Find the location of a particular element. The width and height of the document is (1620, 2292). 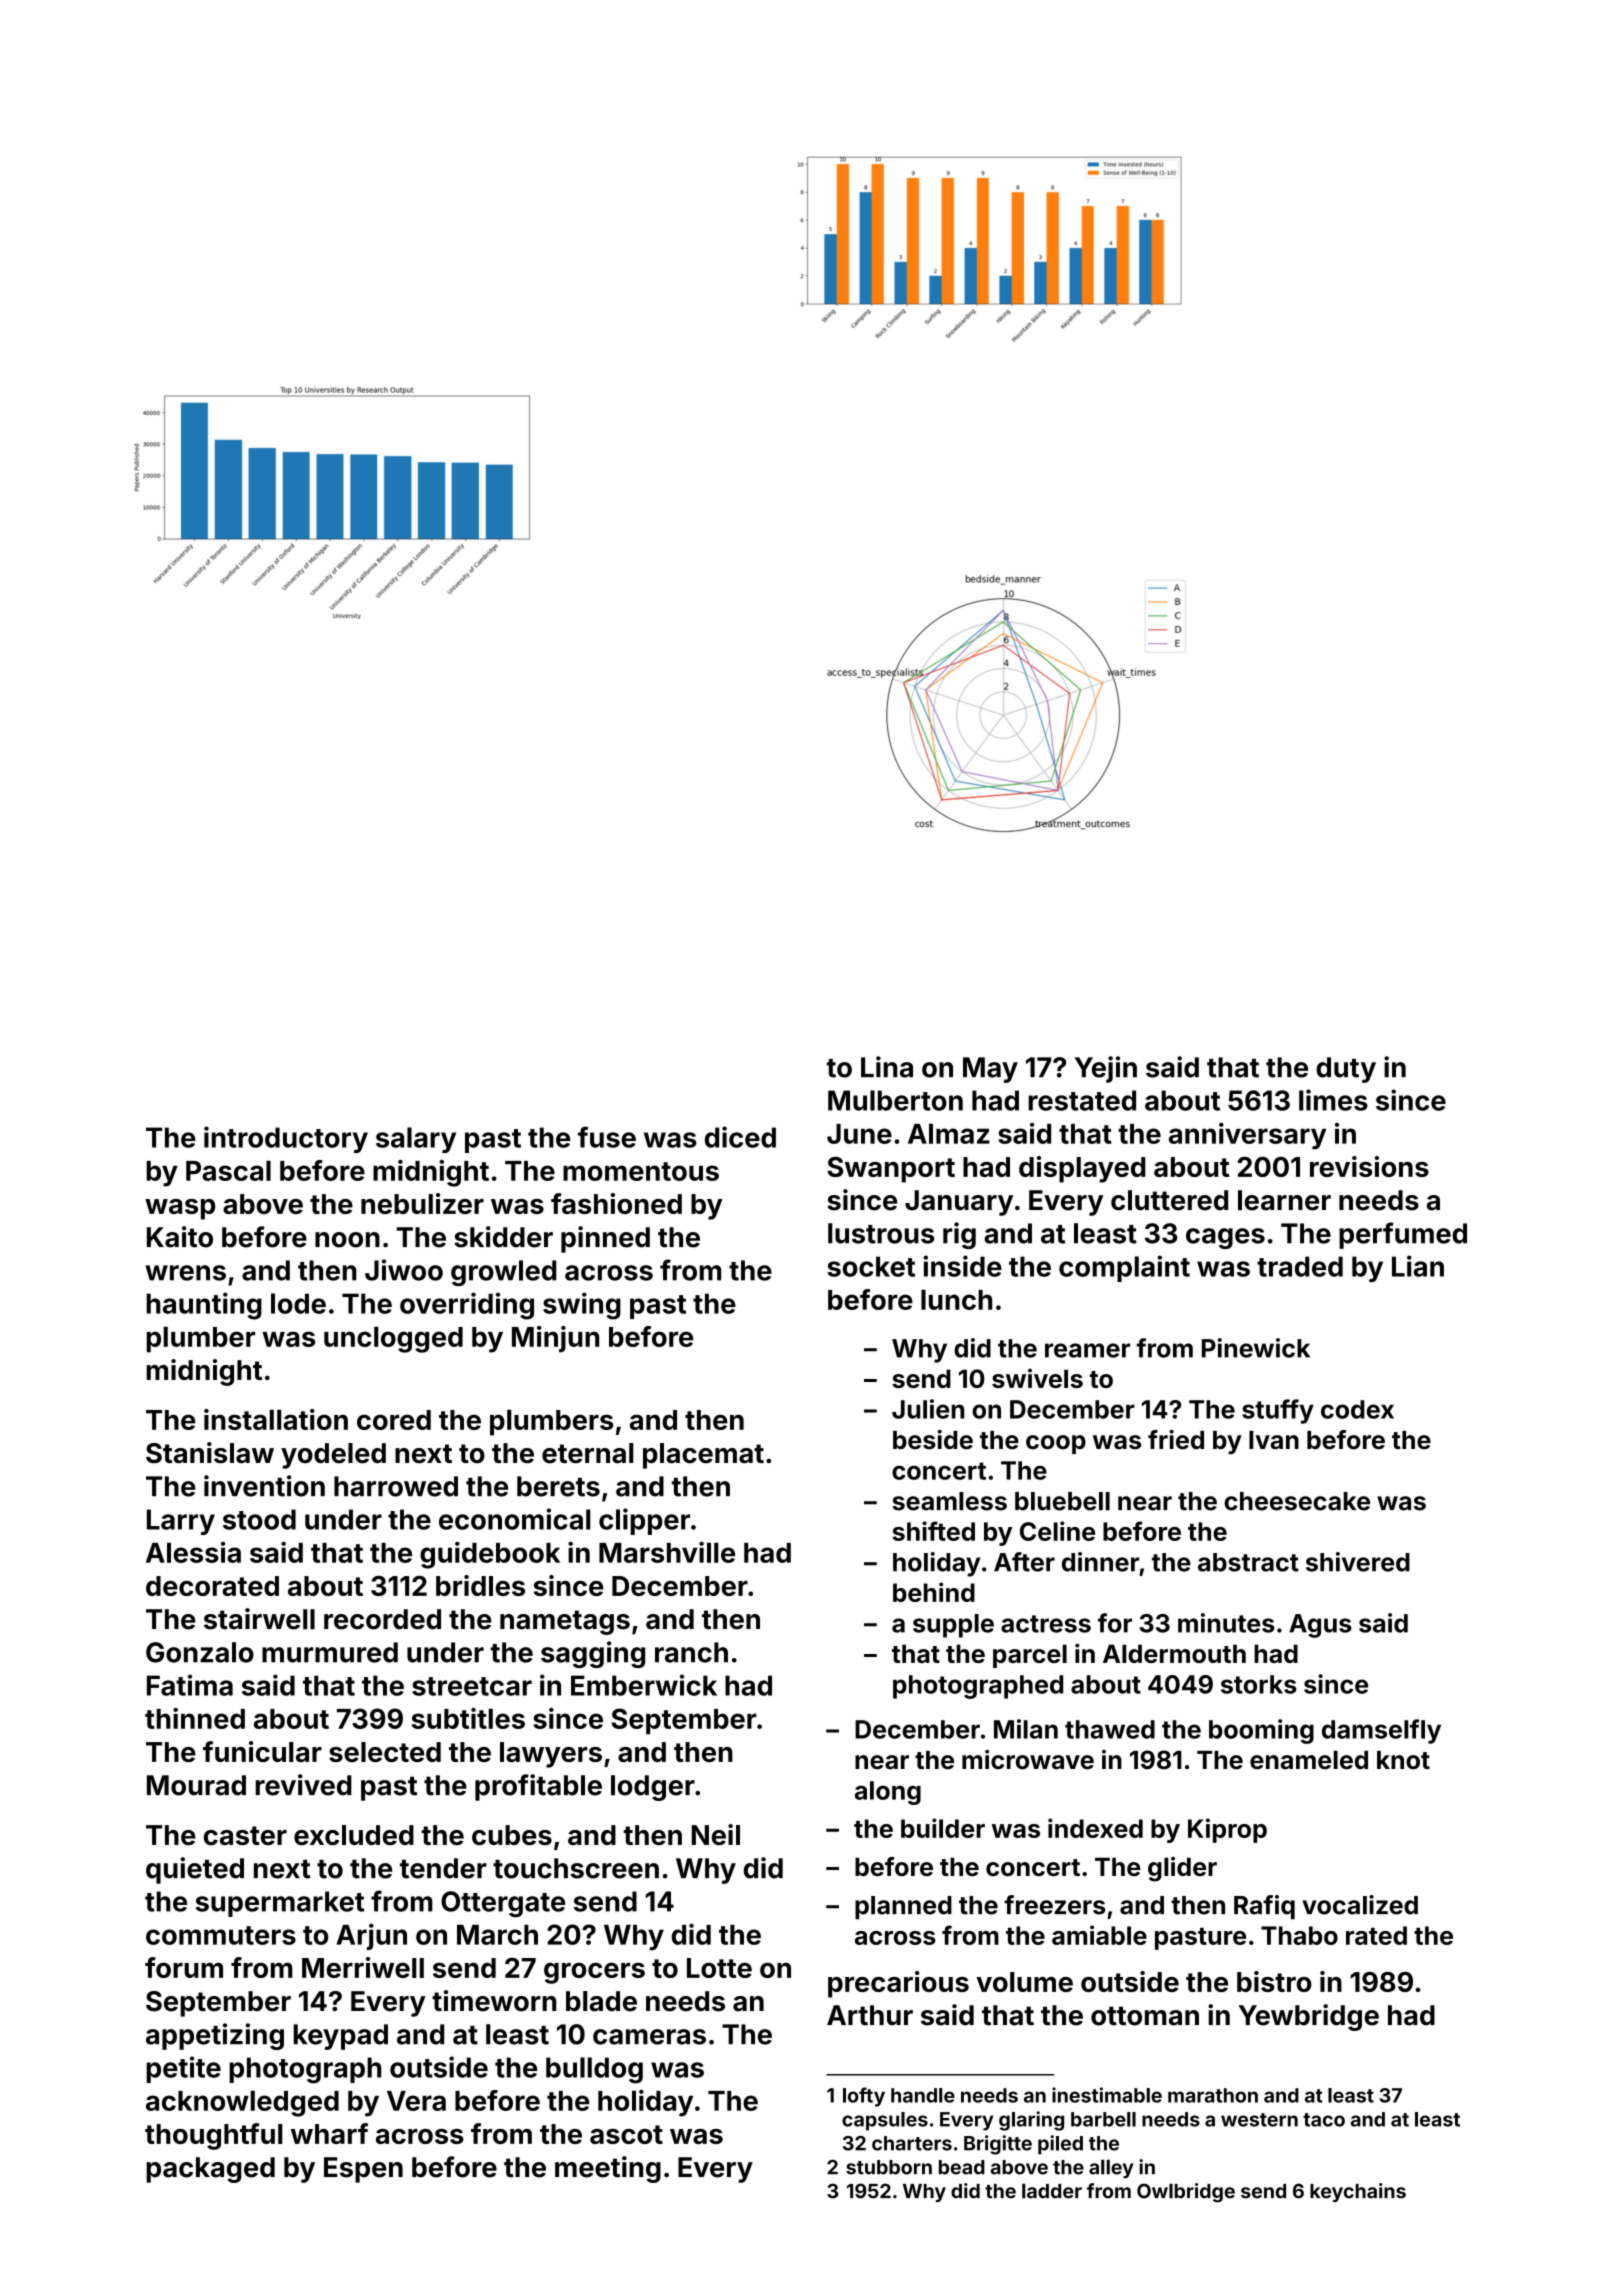

Lina is located at coordinates (887, 1067).
